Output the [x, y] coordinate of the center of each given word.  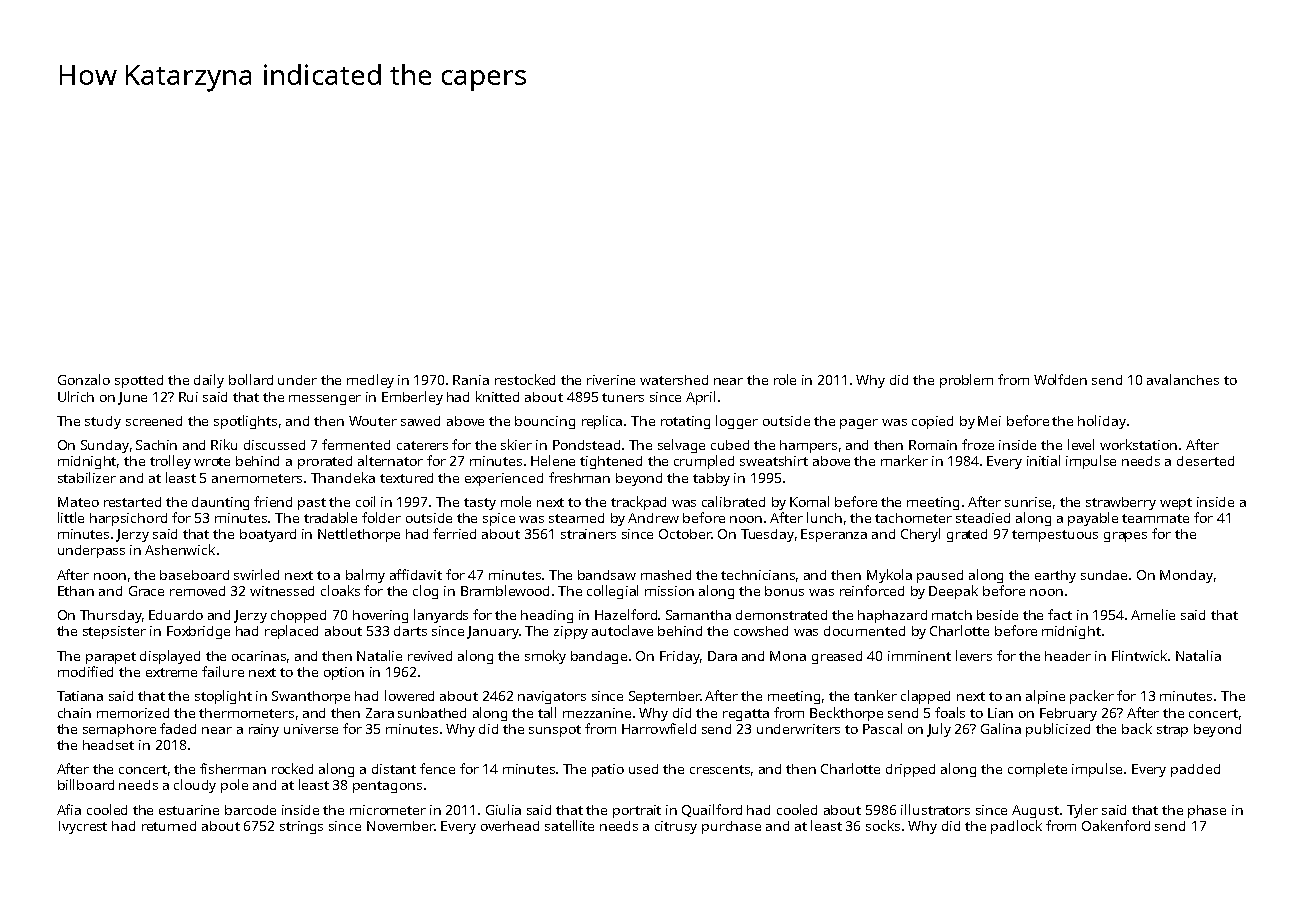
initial [1043, 460]
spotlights [245, 422]
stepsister [114, 632]
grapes [1125, 537]
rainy [264, 730]
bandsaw [607, 575]
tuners [623, 397]
